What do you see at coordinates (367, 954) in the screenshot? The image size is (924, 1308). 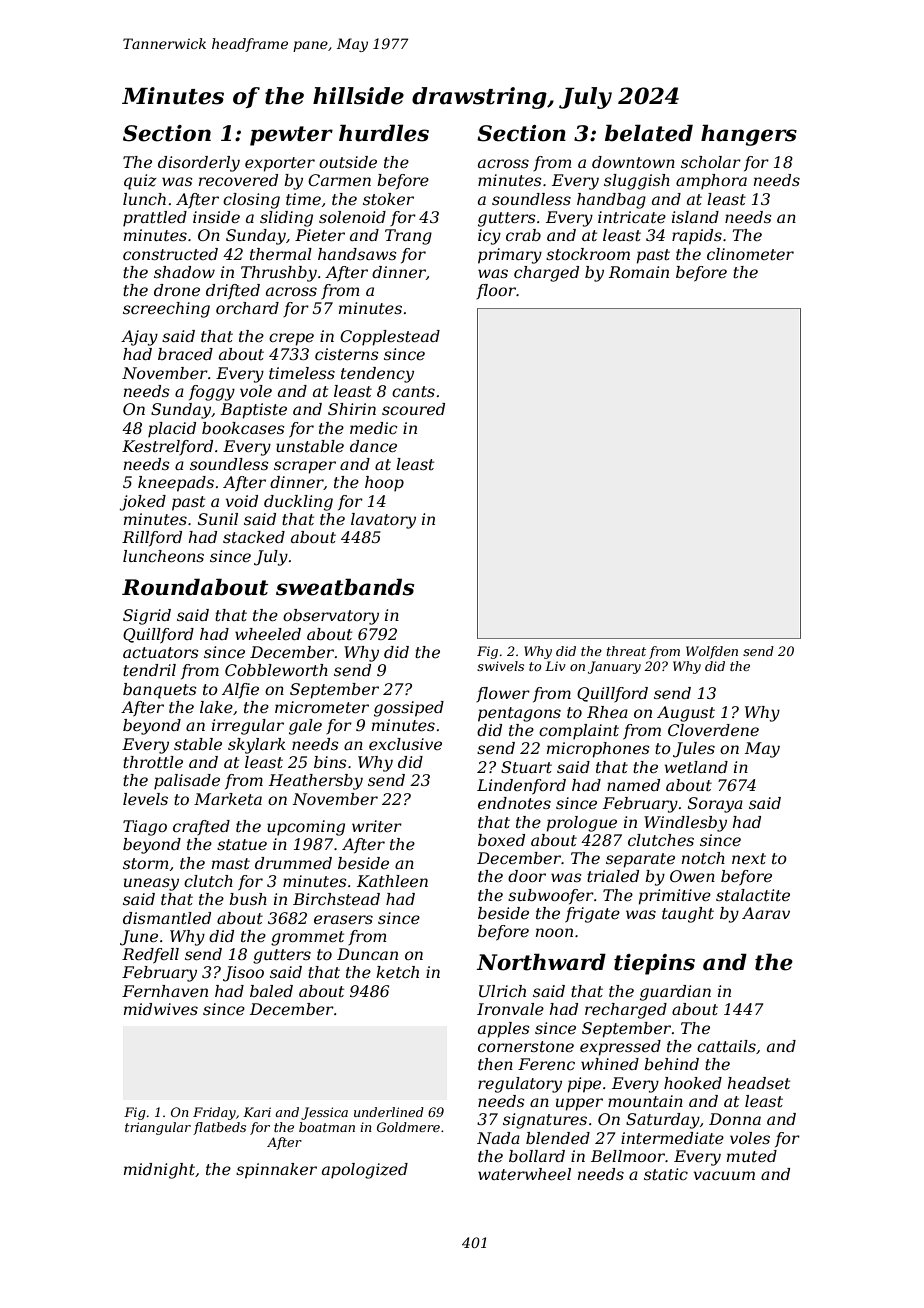 I see `Duncan` at bounding box center [367, 954].
